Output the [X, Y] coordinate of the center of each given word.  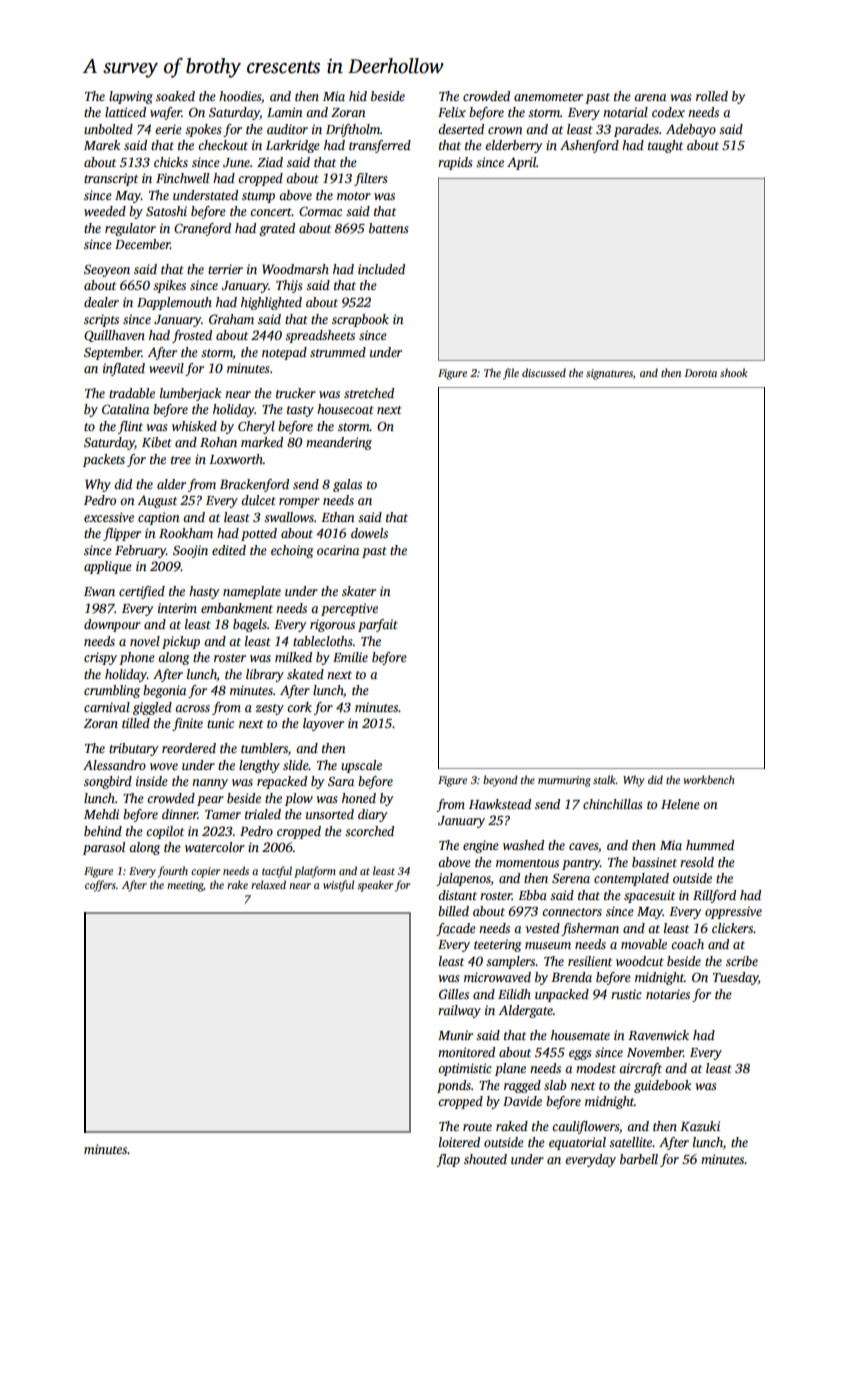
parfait [378, 625]
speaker [375, 886]
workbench [709, 779]
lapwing [131, 97]
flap [448, 1160]
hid [358, 96]
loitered [459, 1142]
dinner [180, 814]
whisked [194, 426]
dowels [369, 533]
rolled [712, 96]
